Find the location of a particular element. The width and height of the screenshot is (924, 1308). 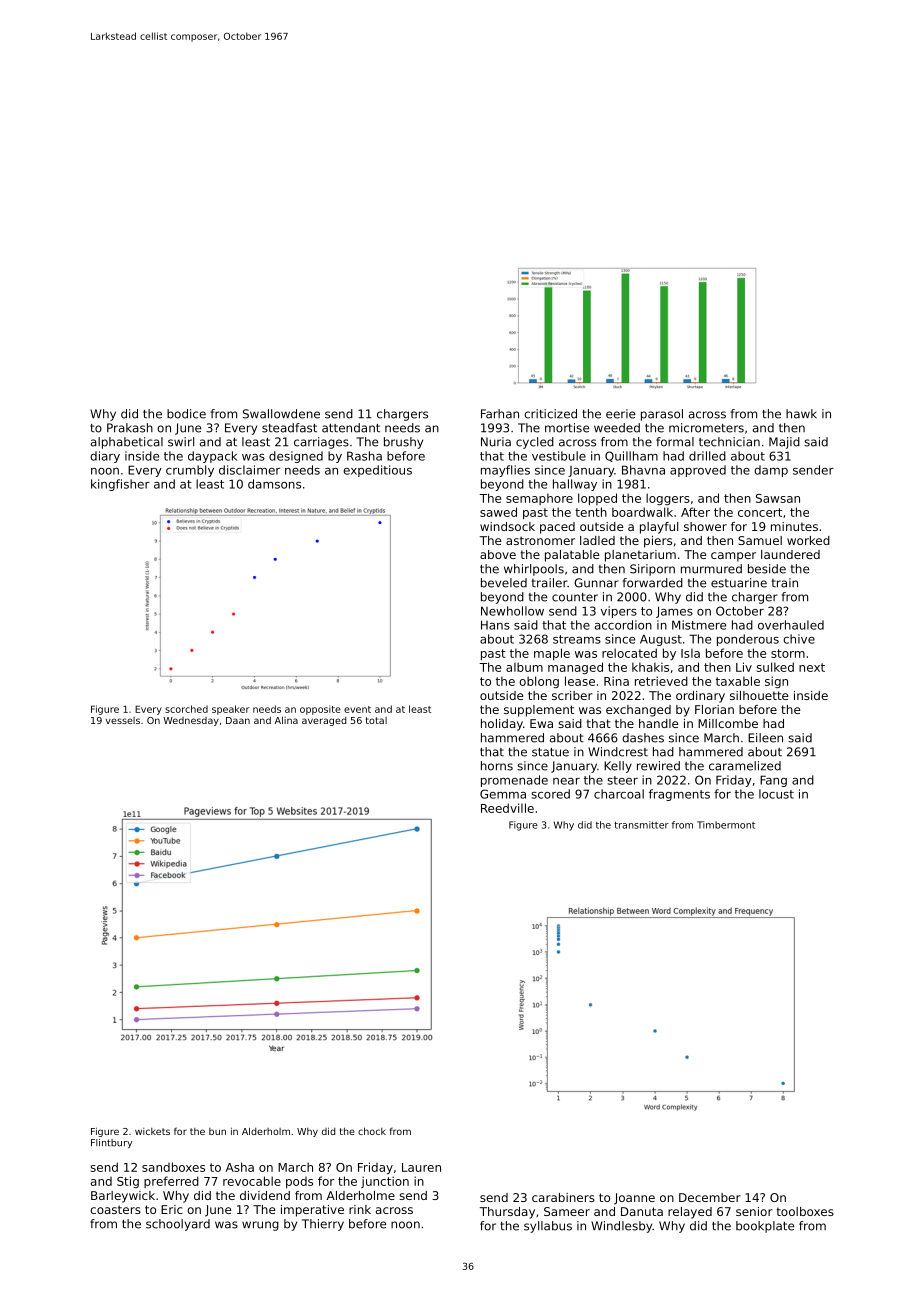

chock is located at coordinates (372, 1131).
